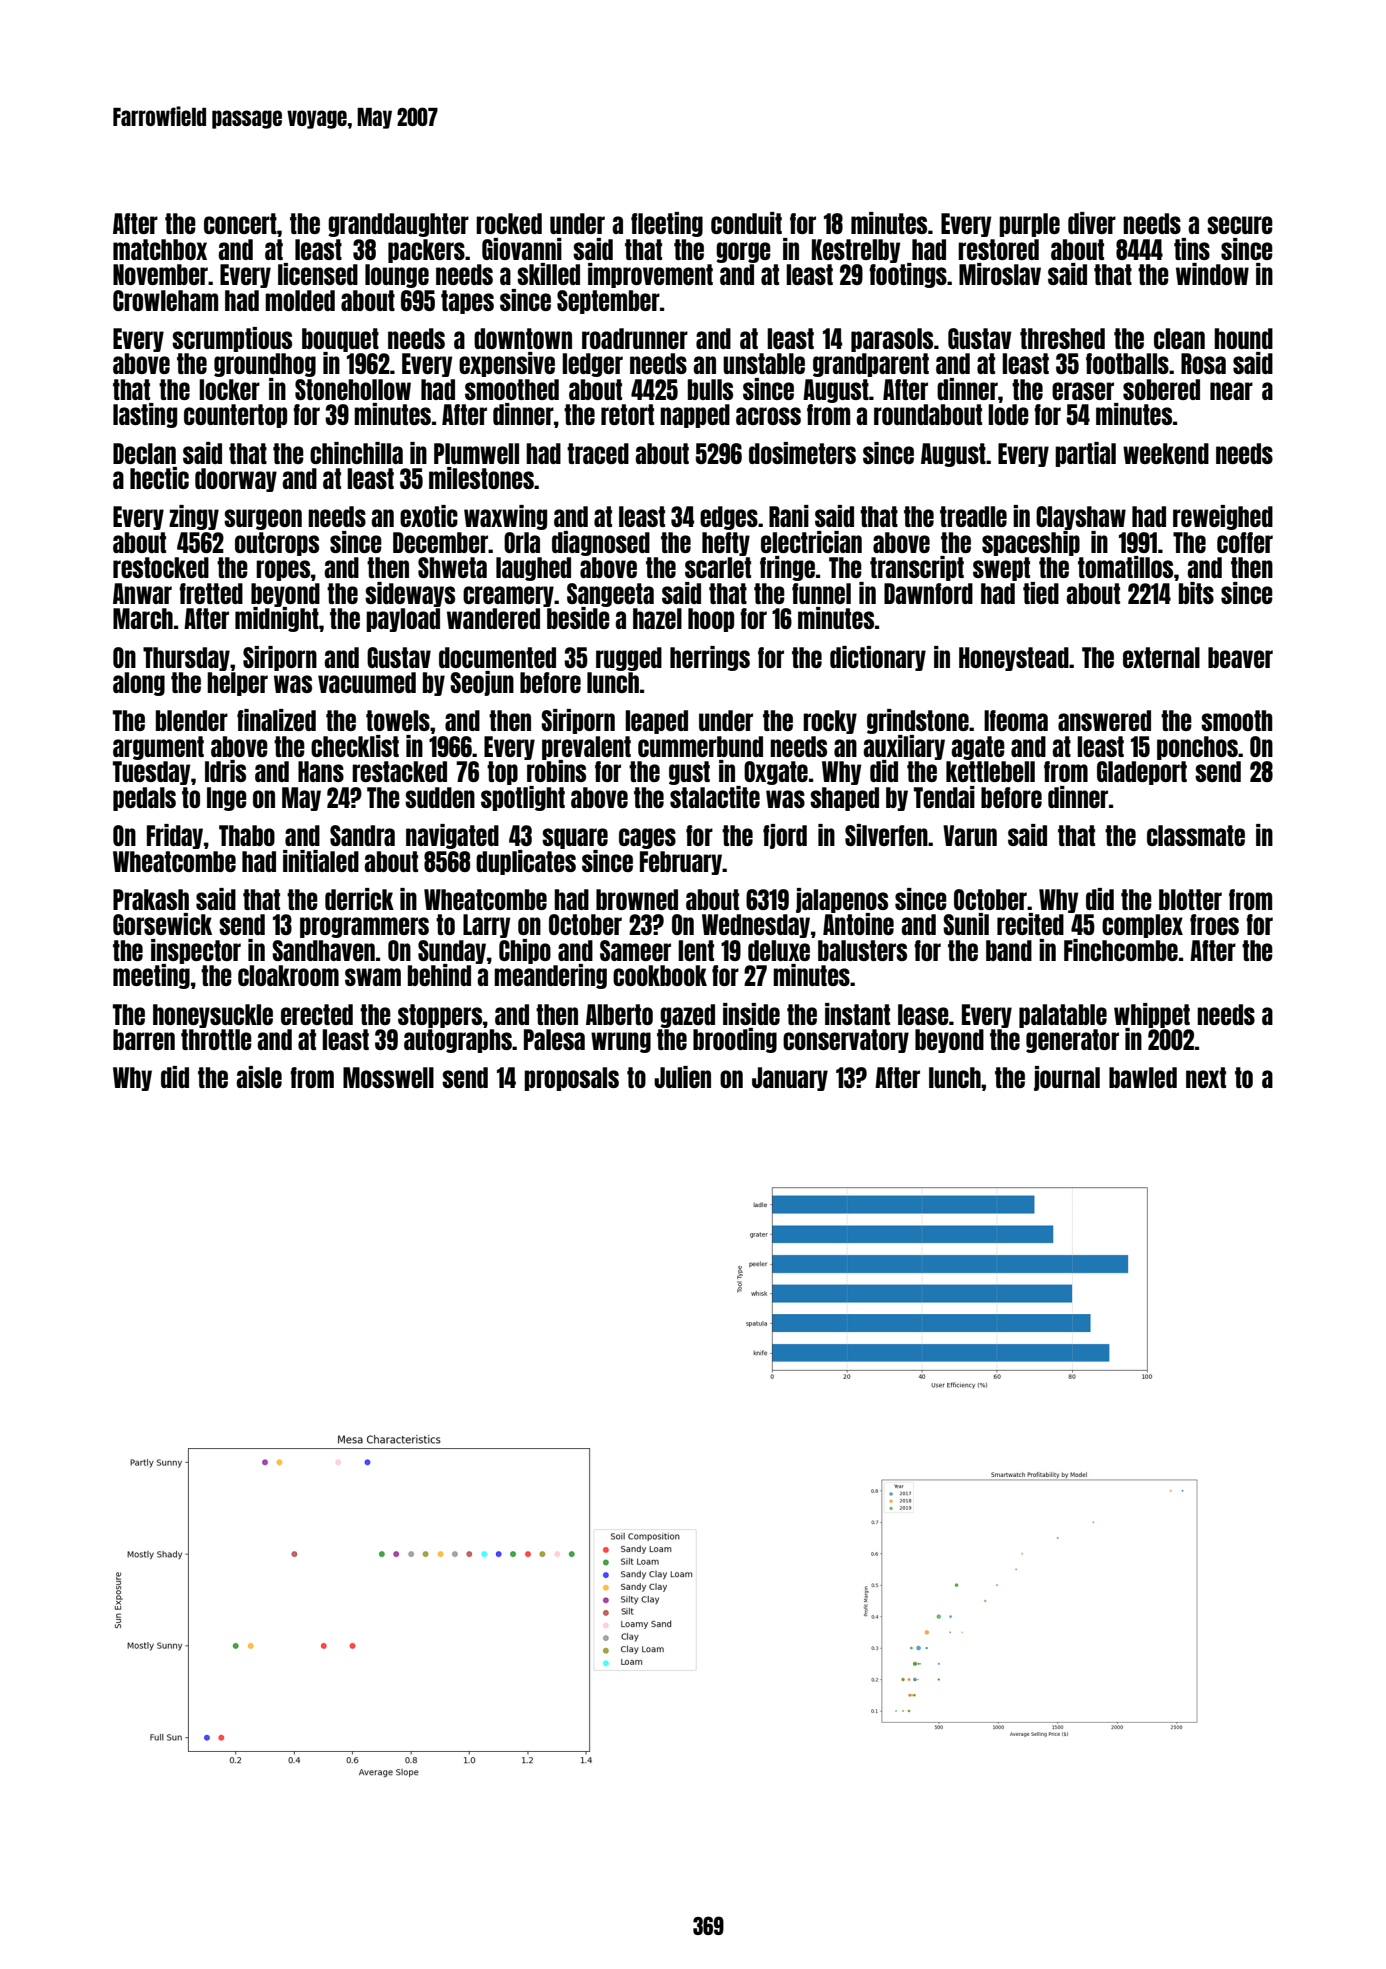  I want to click on groundhog, so click(265, 365).
